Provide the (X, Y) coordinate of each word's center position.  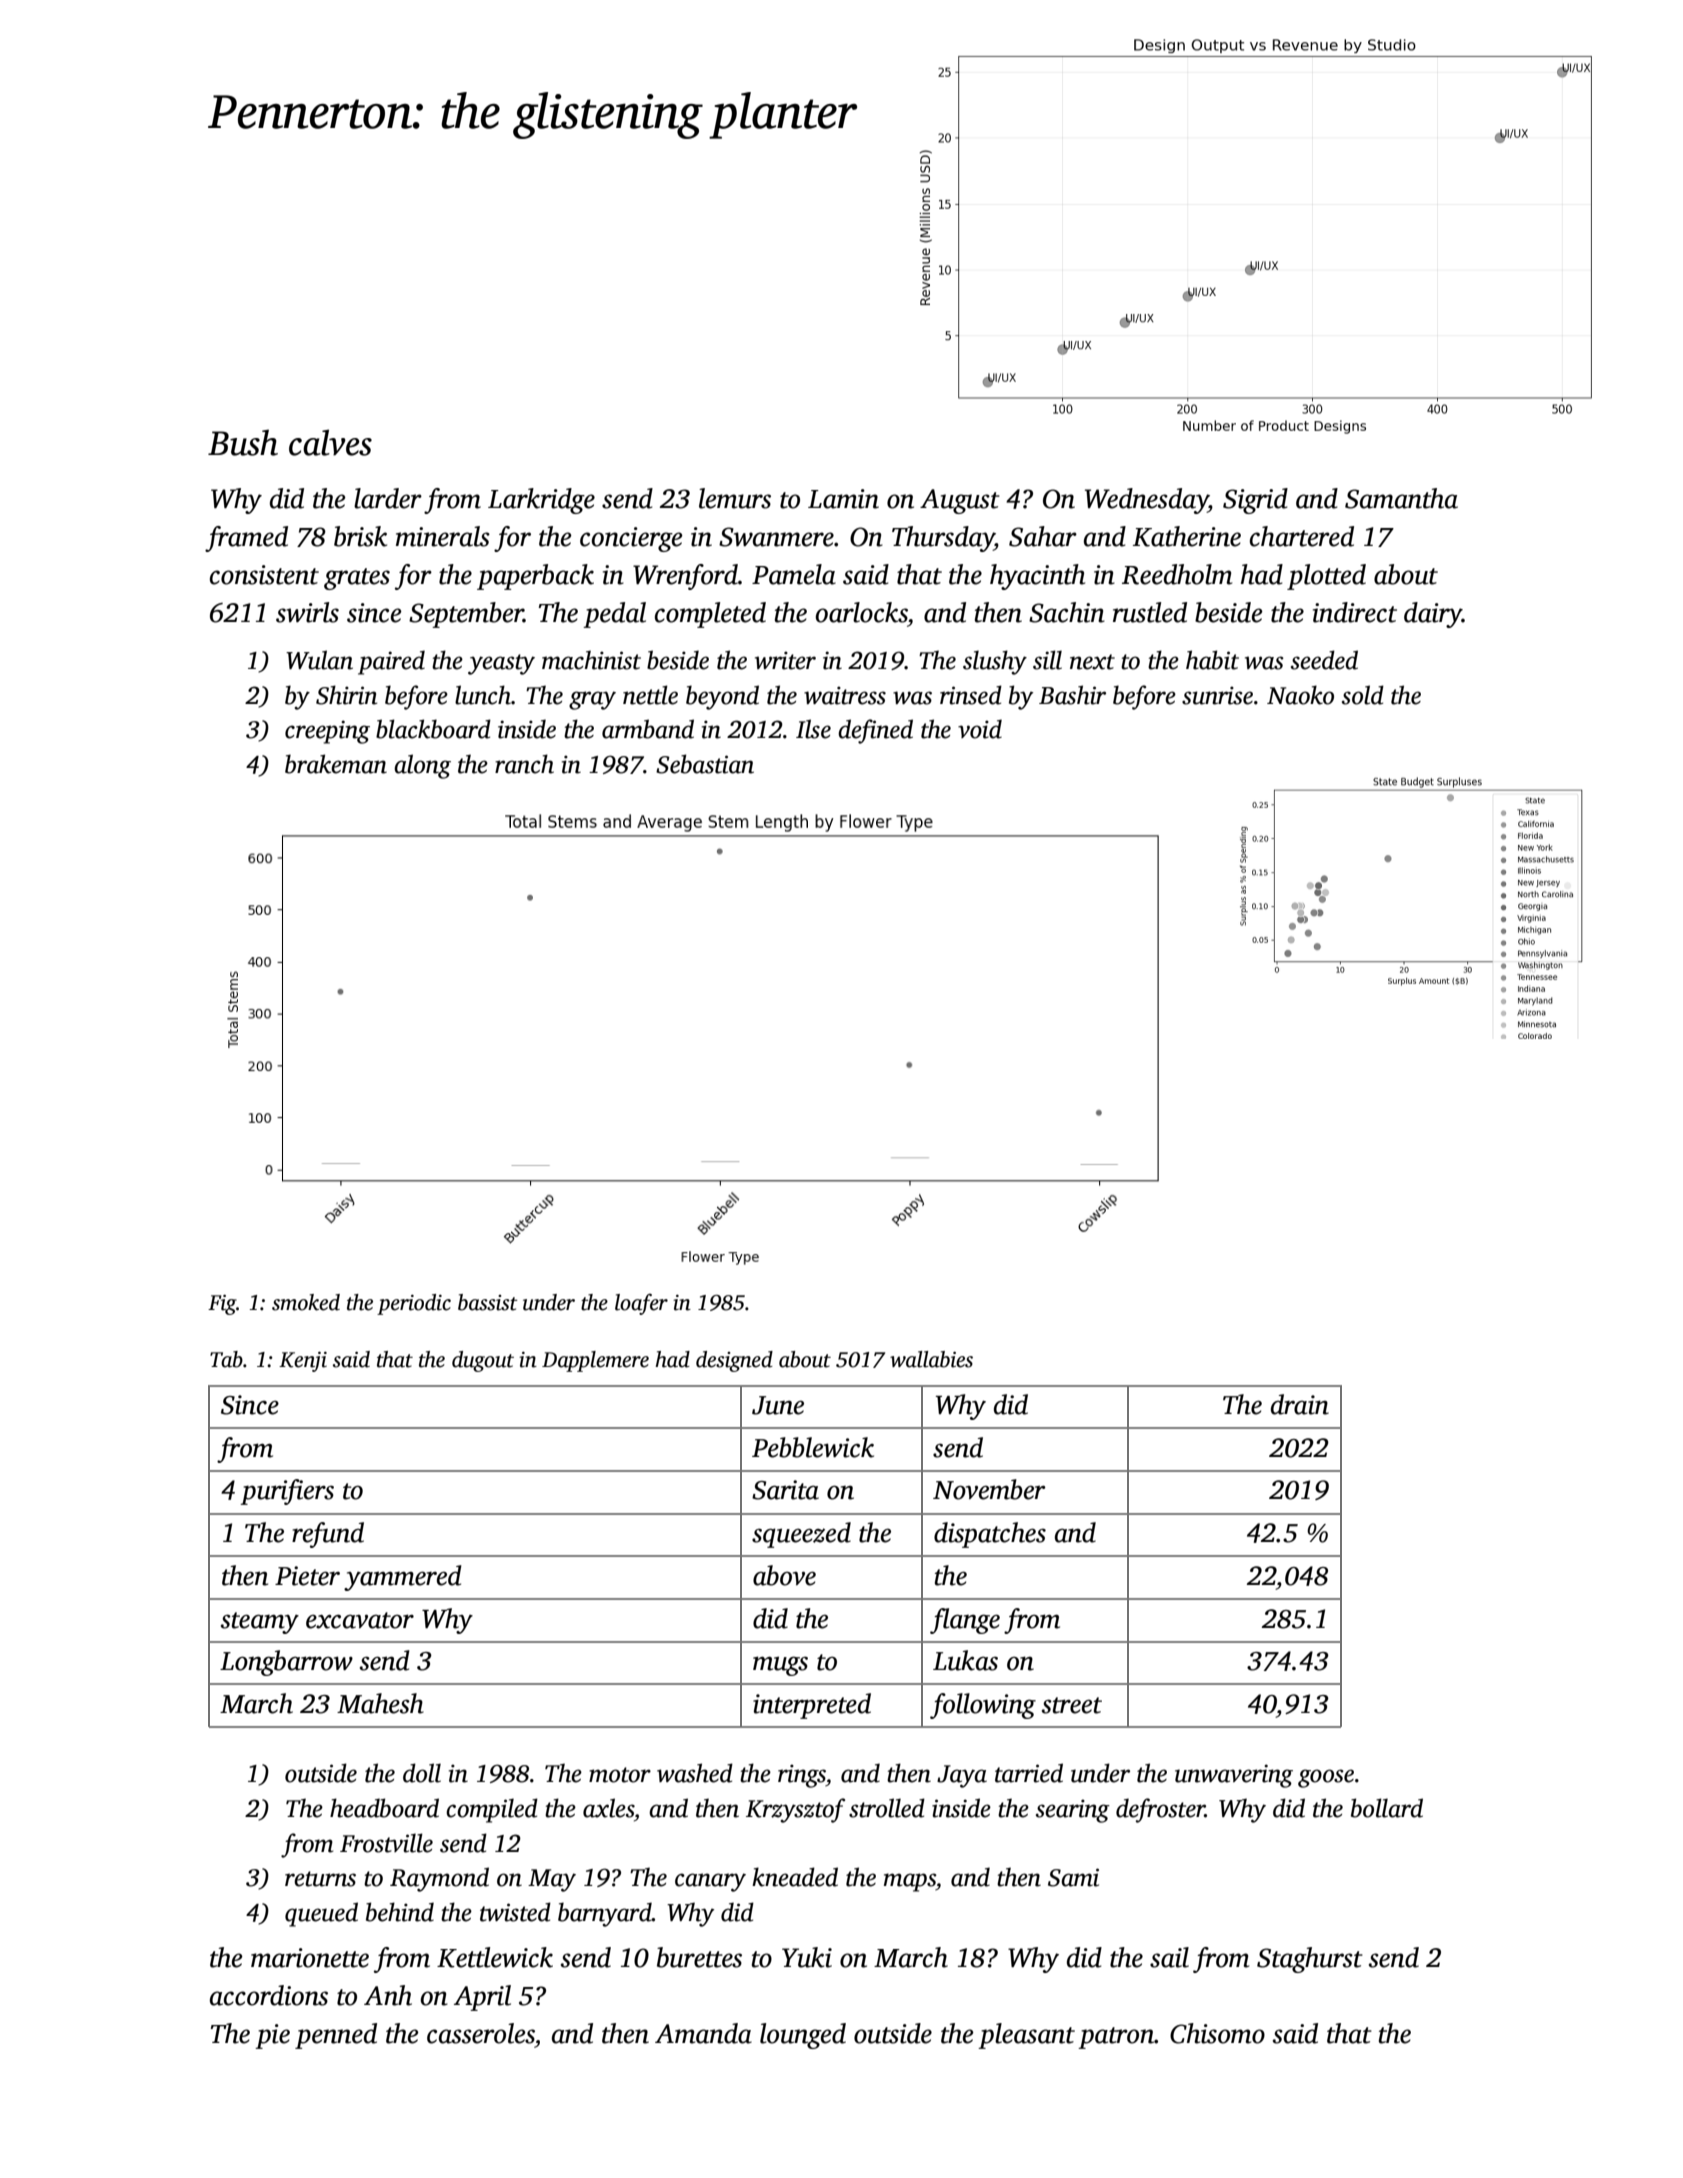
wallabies (931, 1359)
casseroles (481, 2033)
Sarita (785, 1490)
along (422, 766)
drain (1300, 1404)
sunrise (1217, 695)
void (980, 729)
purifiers (287, 1492)
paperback (535, 577)
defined (875, 731)
